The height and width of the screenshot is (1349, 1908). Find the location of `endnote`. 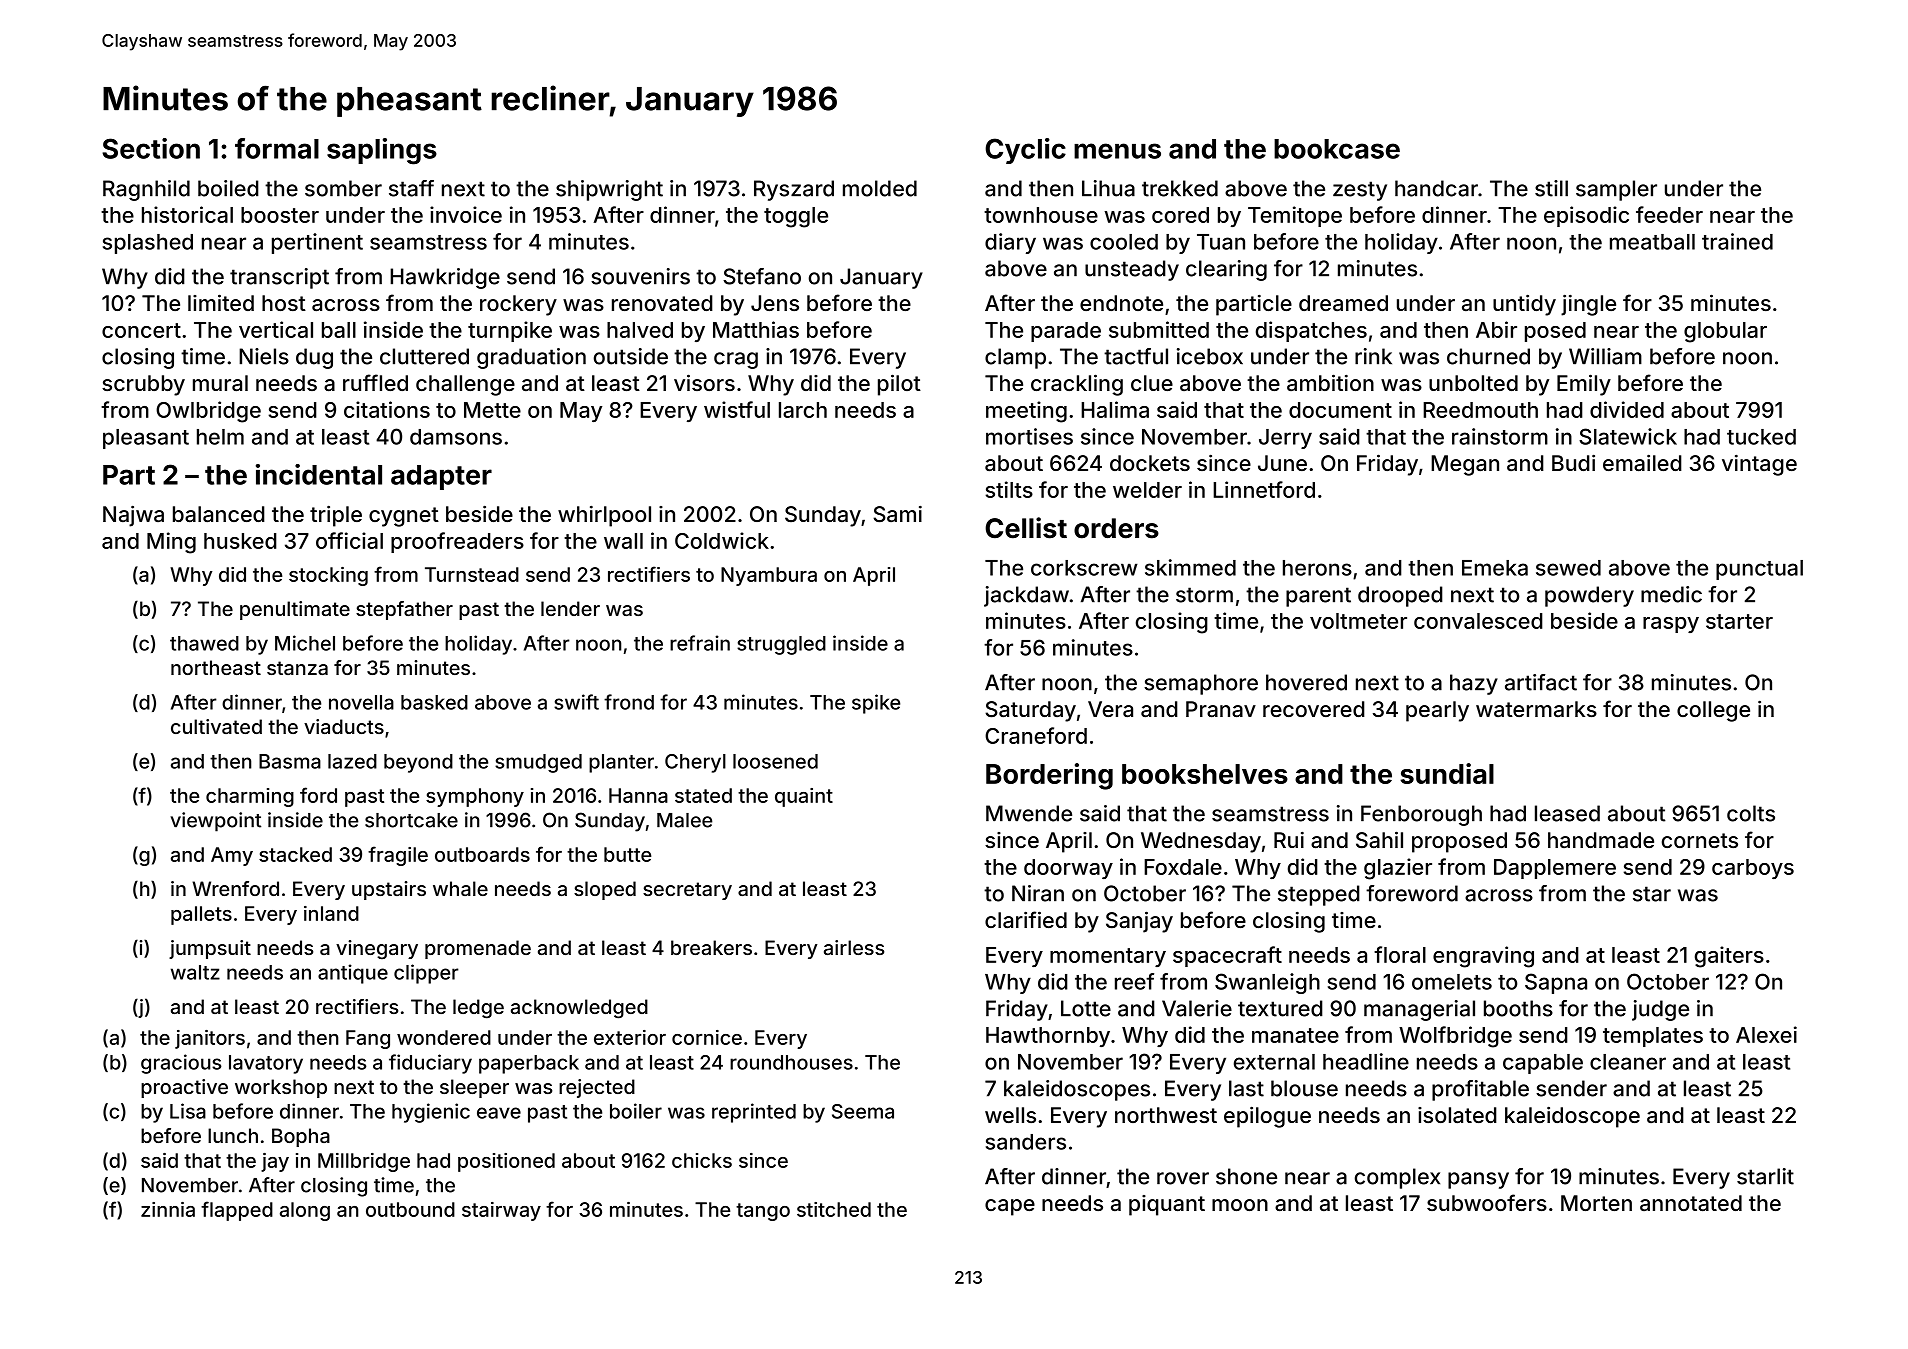

endnote is located at coordinates (1121, 303).
